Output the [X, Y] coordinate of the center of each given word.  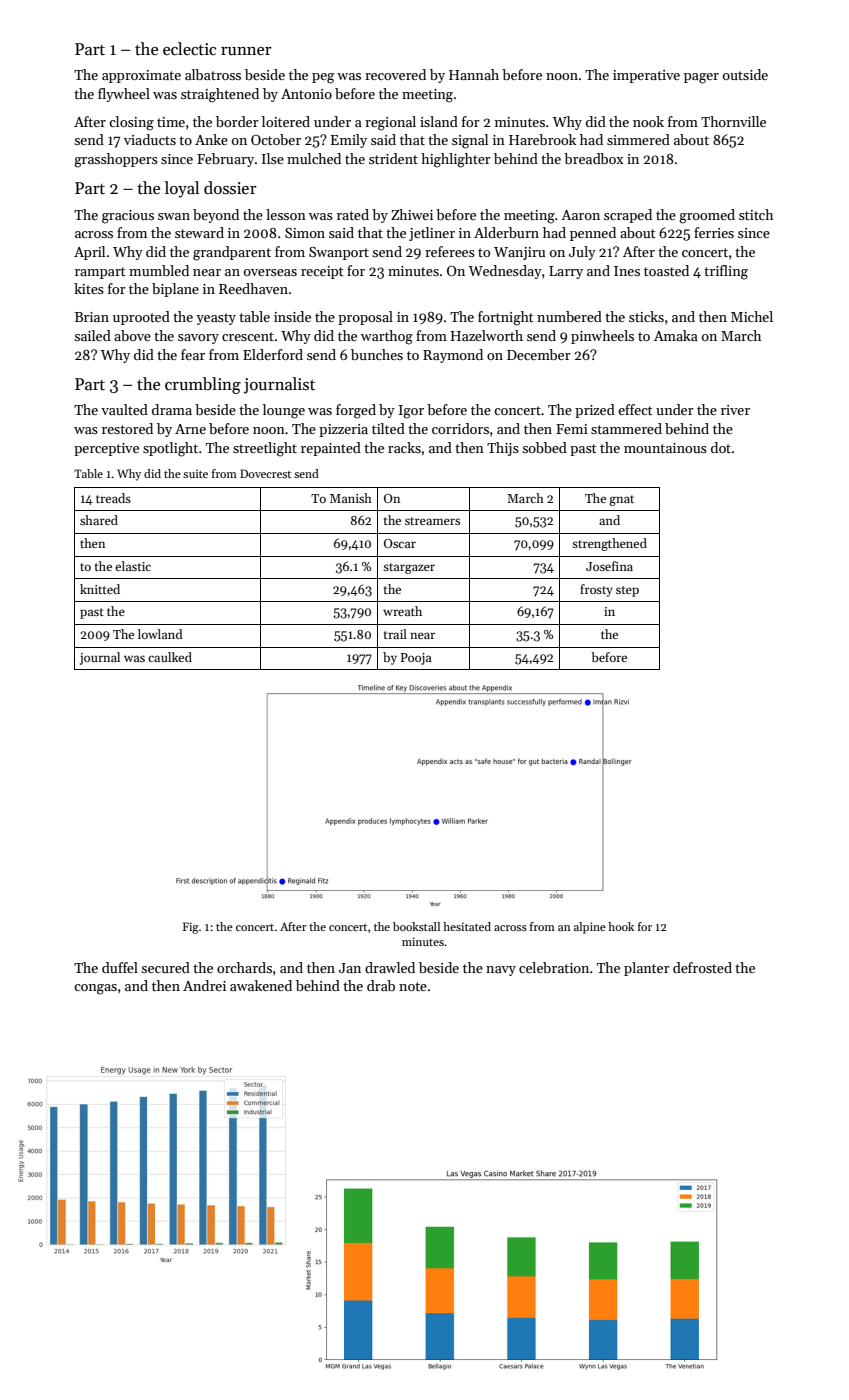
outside [745, 74]
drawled [390, 967]
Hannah [474, 74]
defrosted [702, 967]
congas [95, 989]
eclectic [189, 49]
